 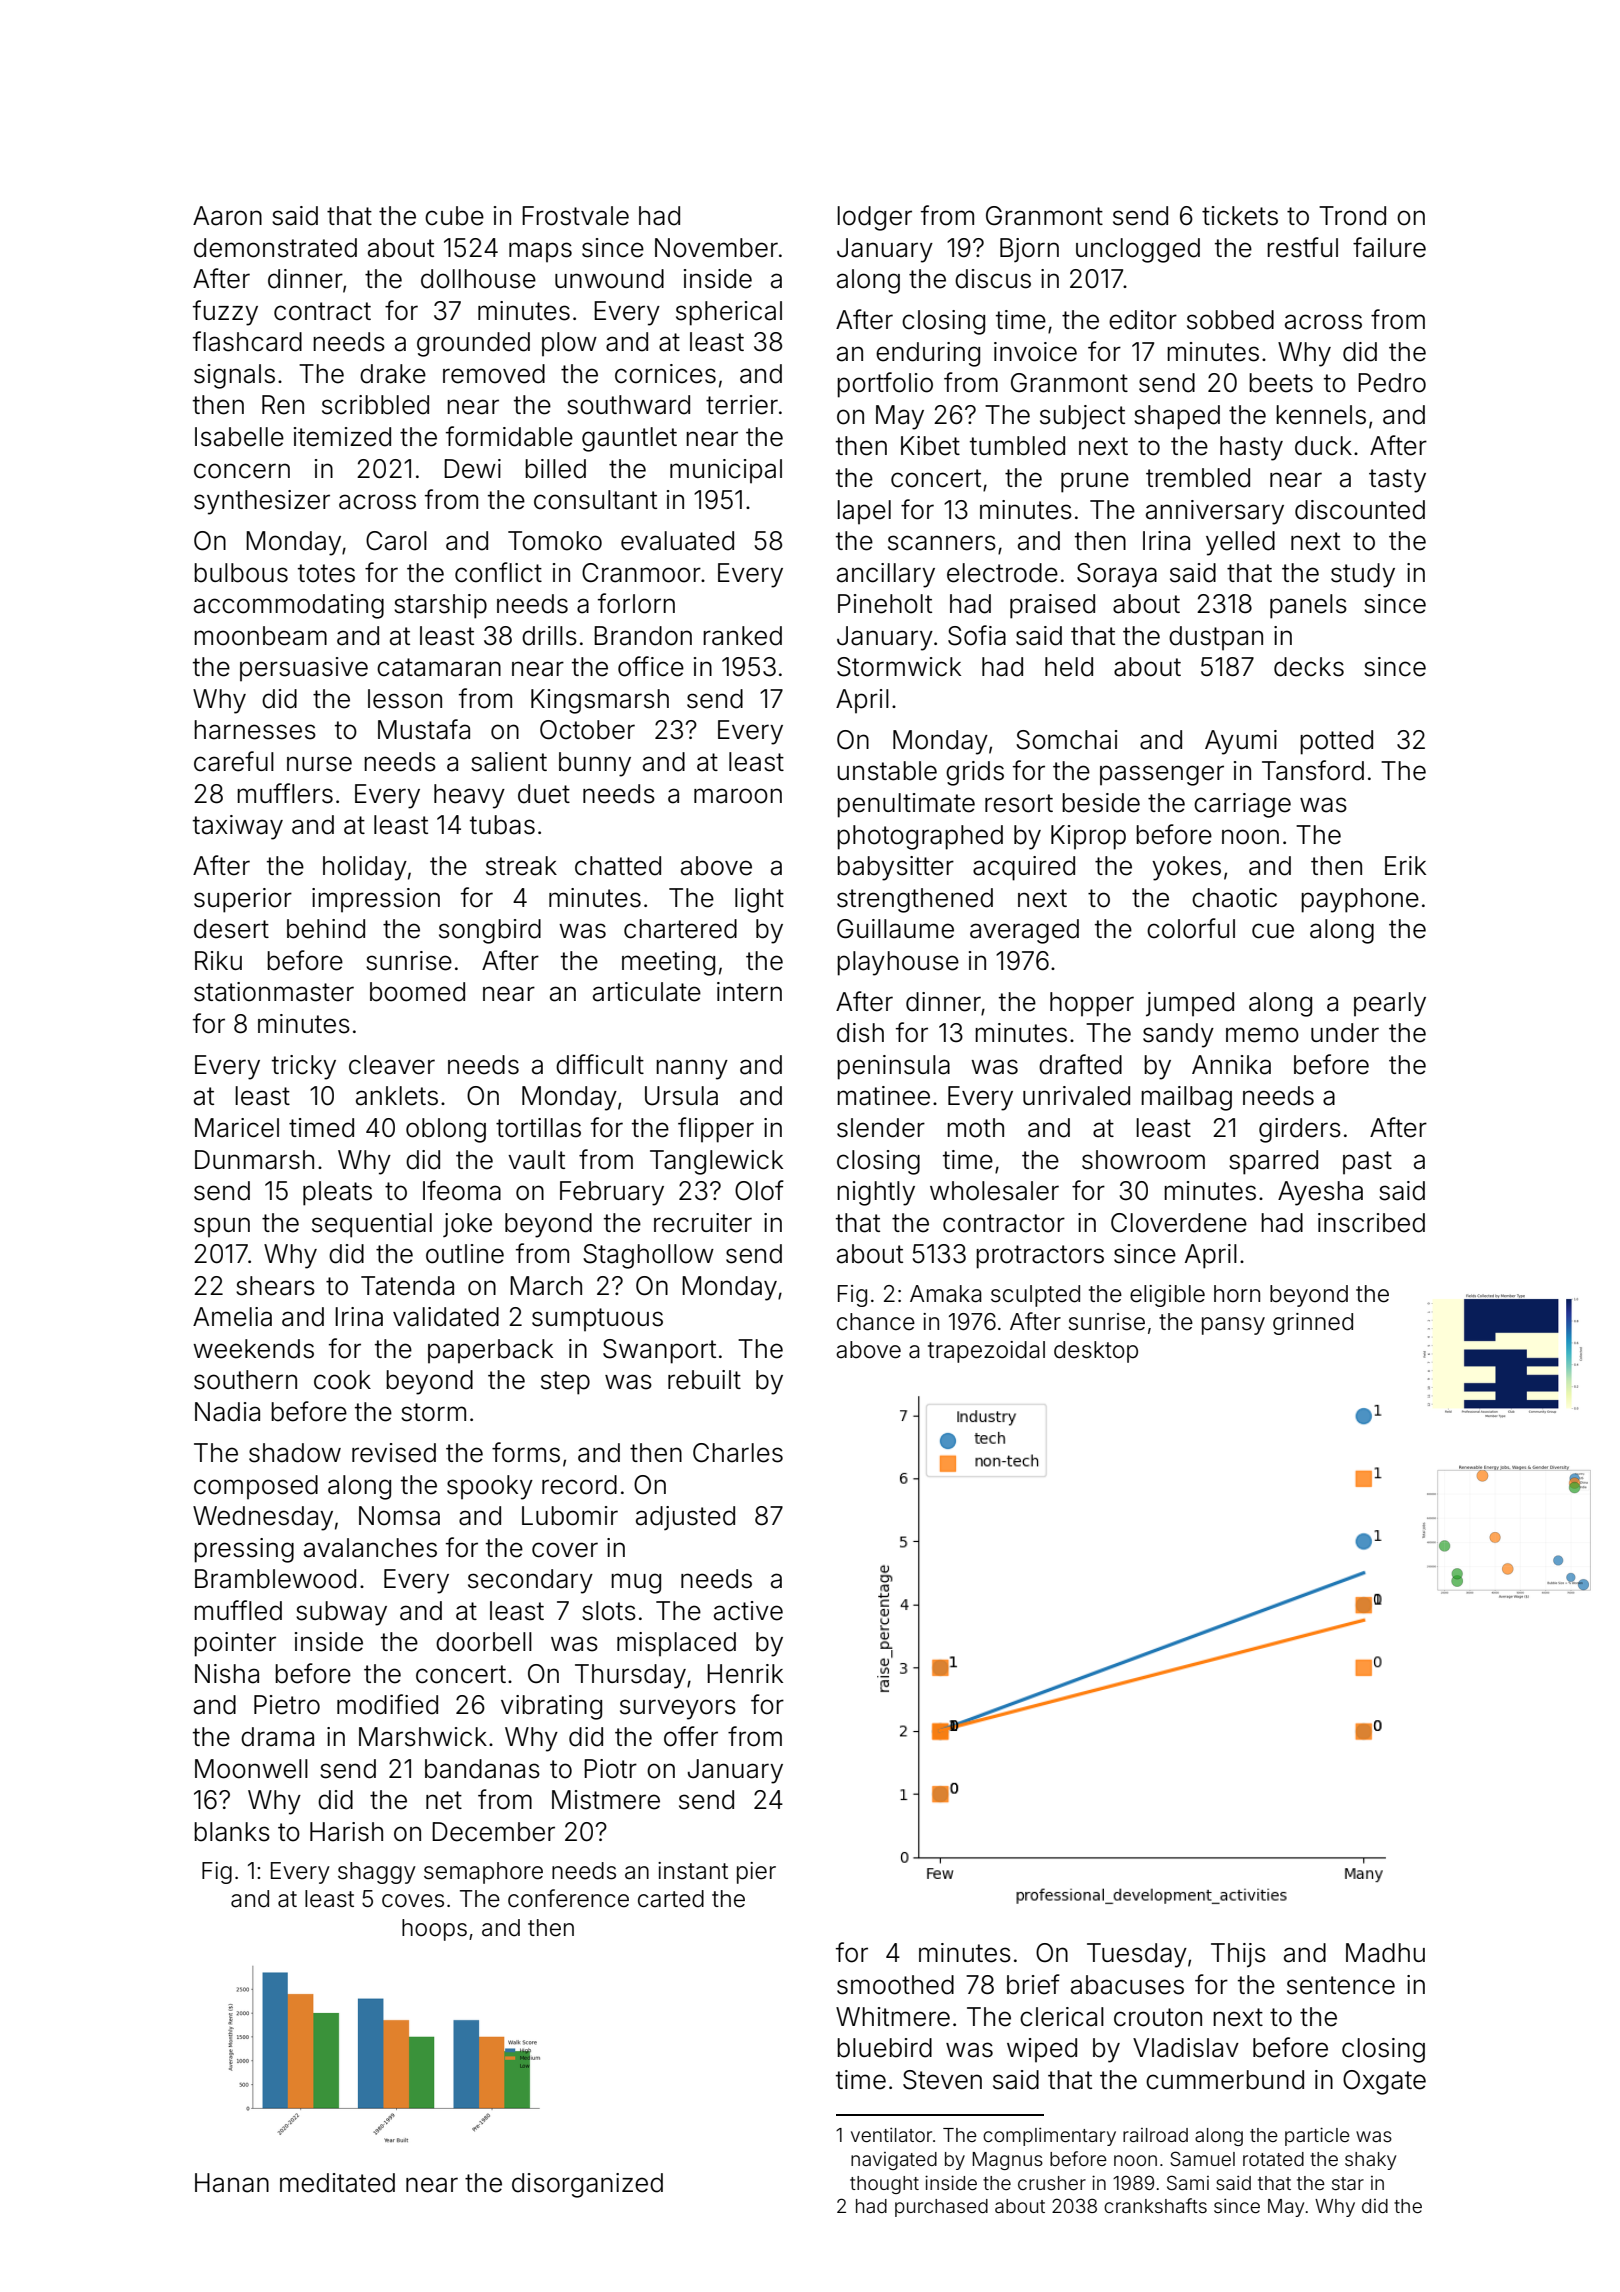 I want to click on enduring, so click(x=928, y=354).
